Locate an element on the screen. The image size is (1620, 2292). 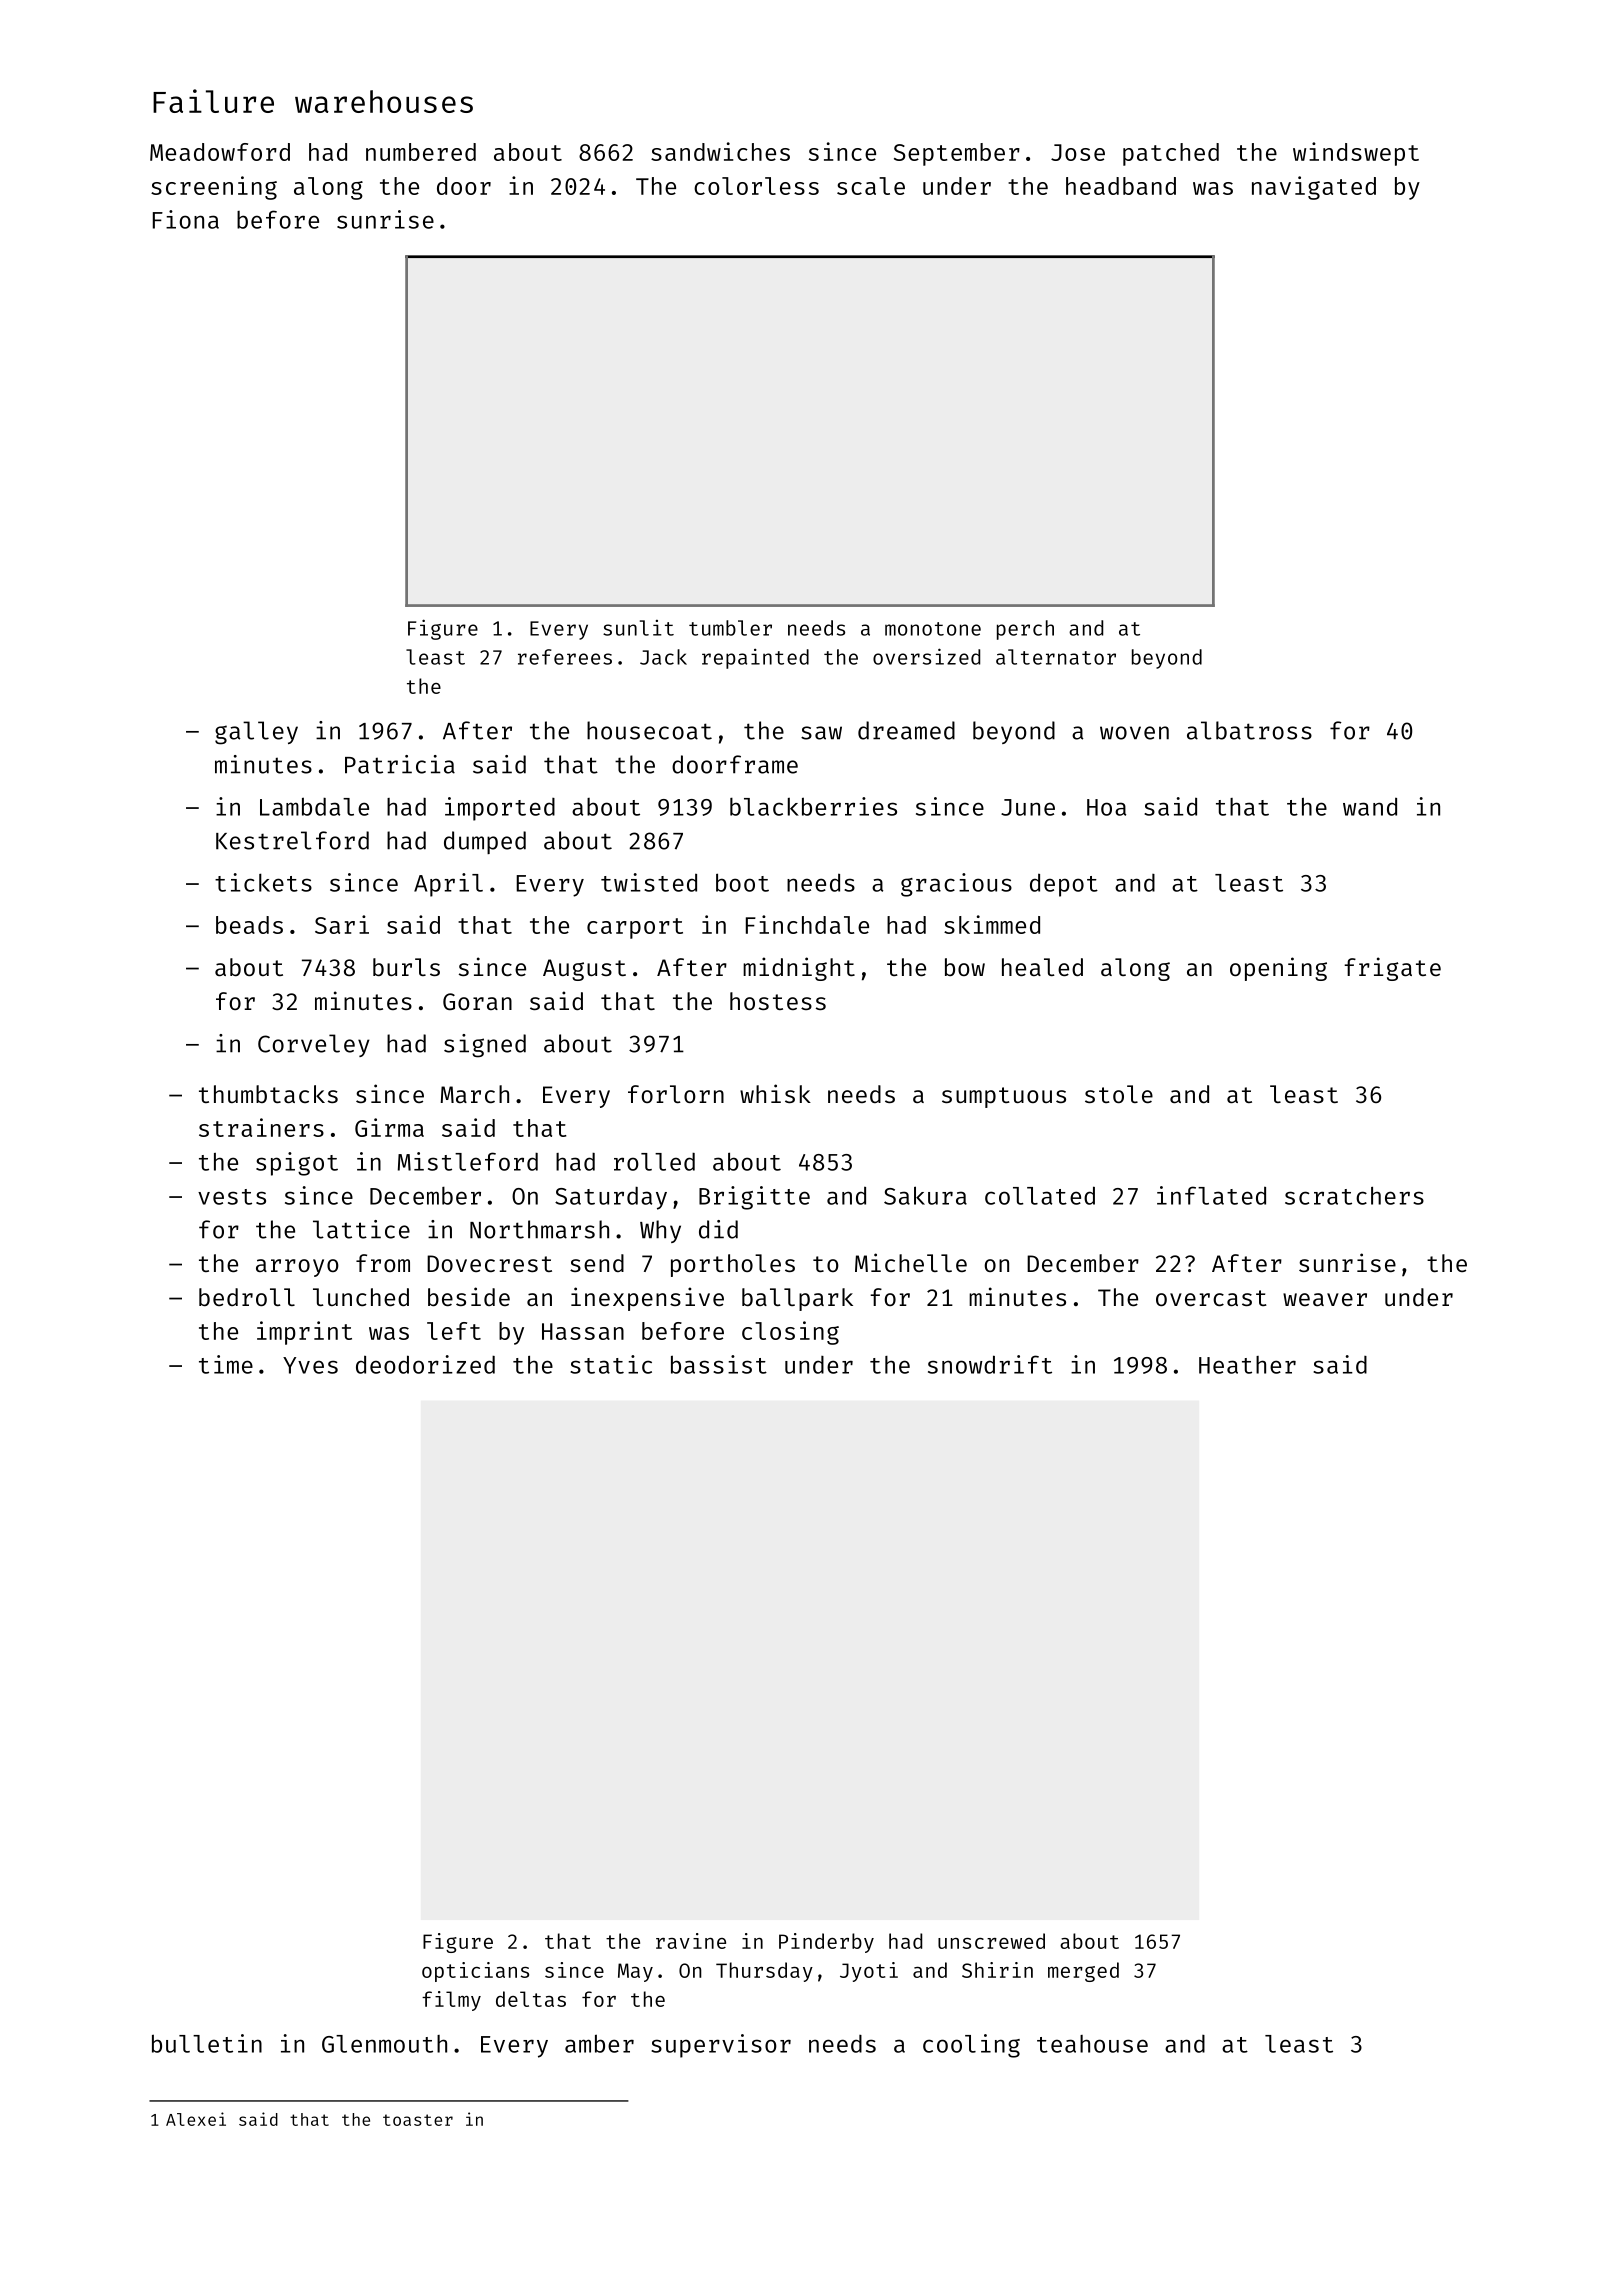
Sakura is located at coordinates (925, 1195).
